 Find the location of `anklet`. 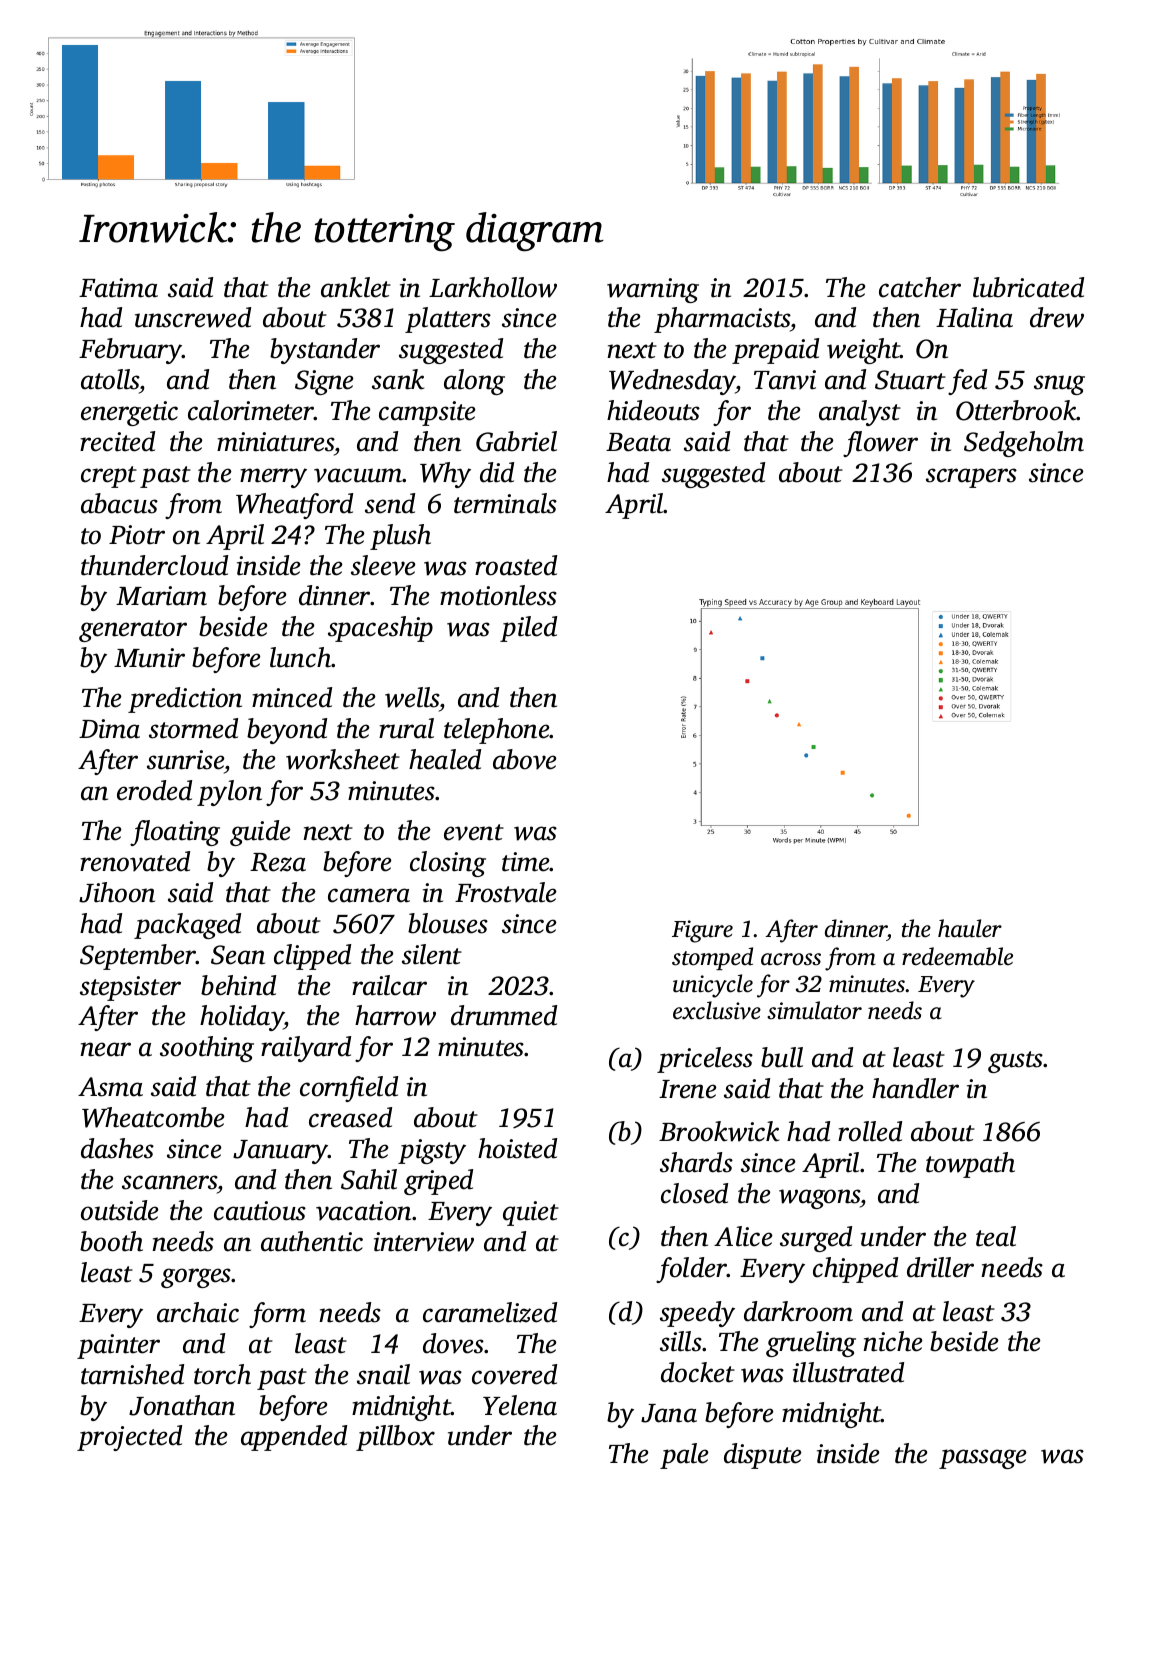

anklet is located at coordinates (356, 287).
